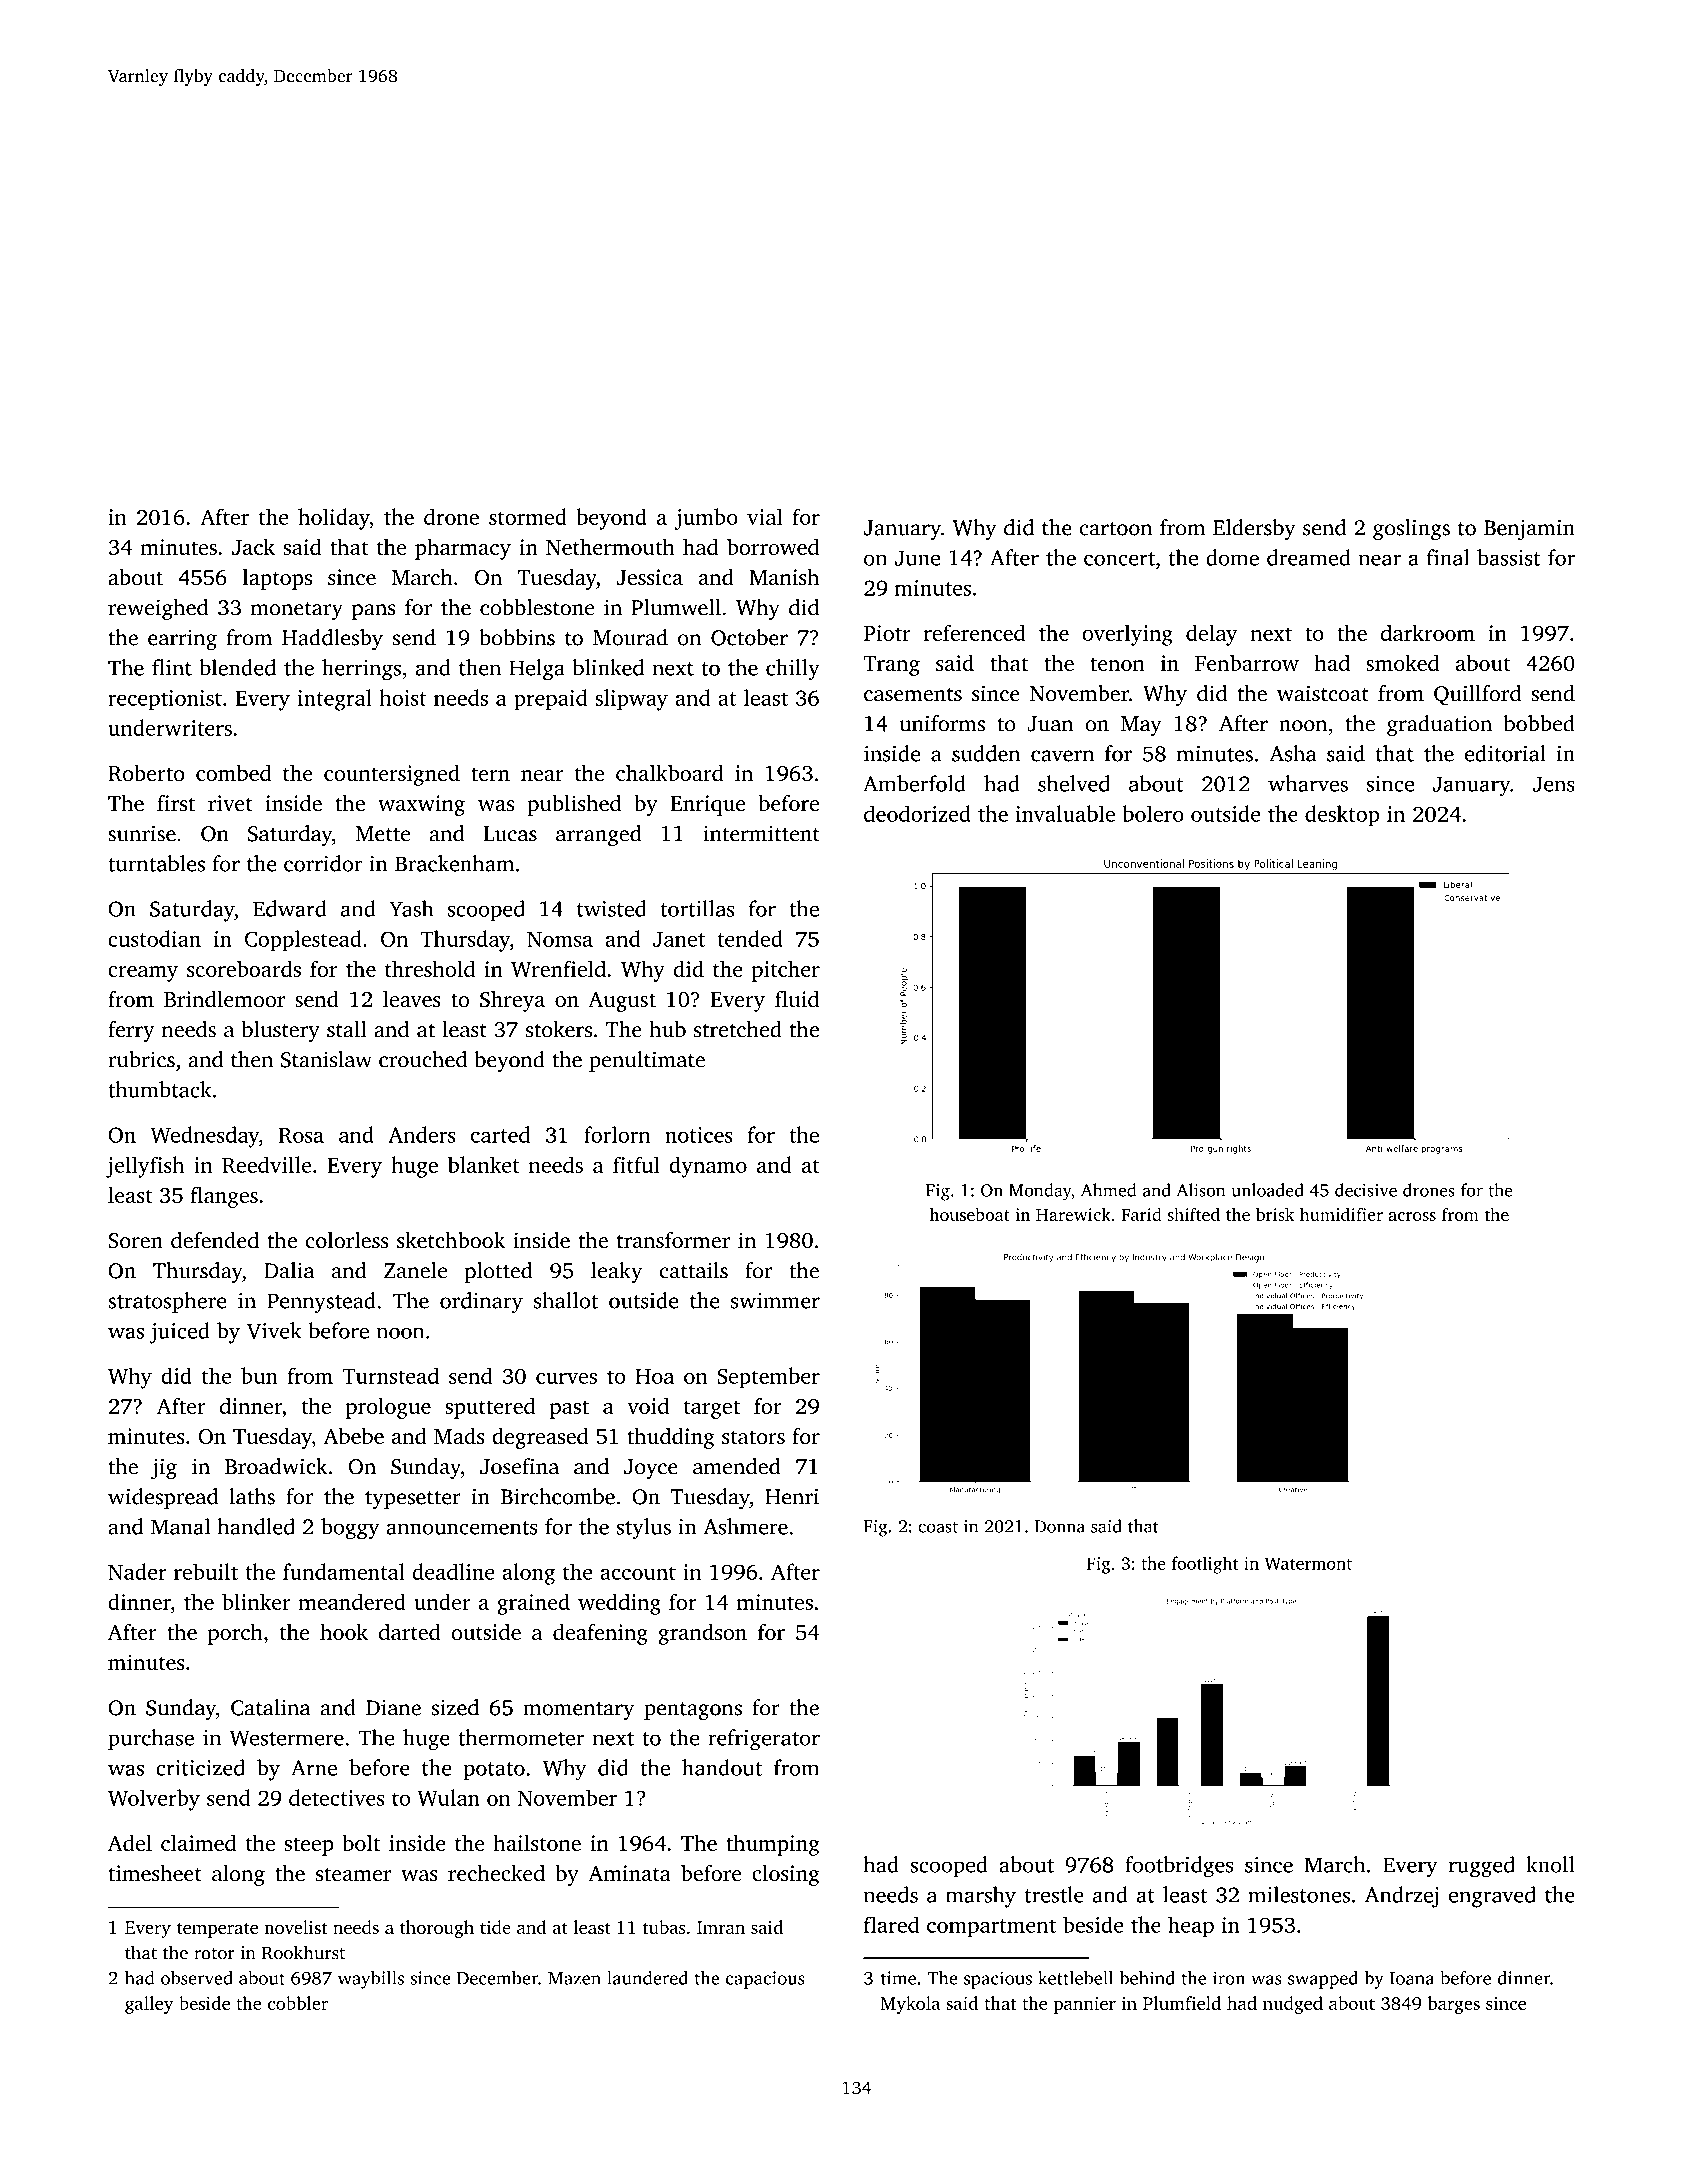 The width and height of the page is (1683, 2178). Describe the element at coordinates (1292, 753) in the page. I see `Asha` at that location.
